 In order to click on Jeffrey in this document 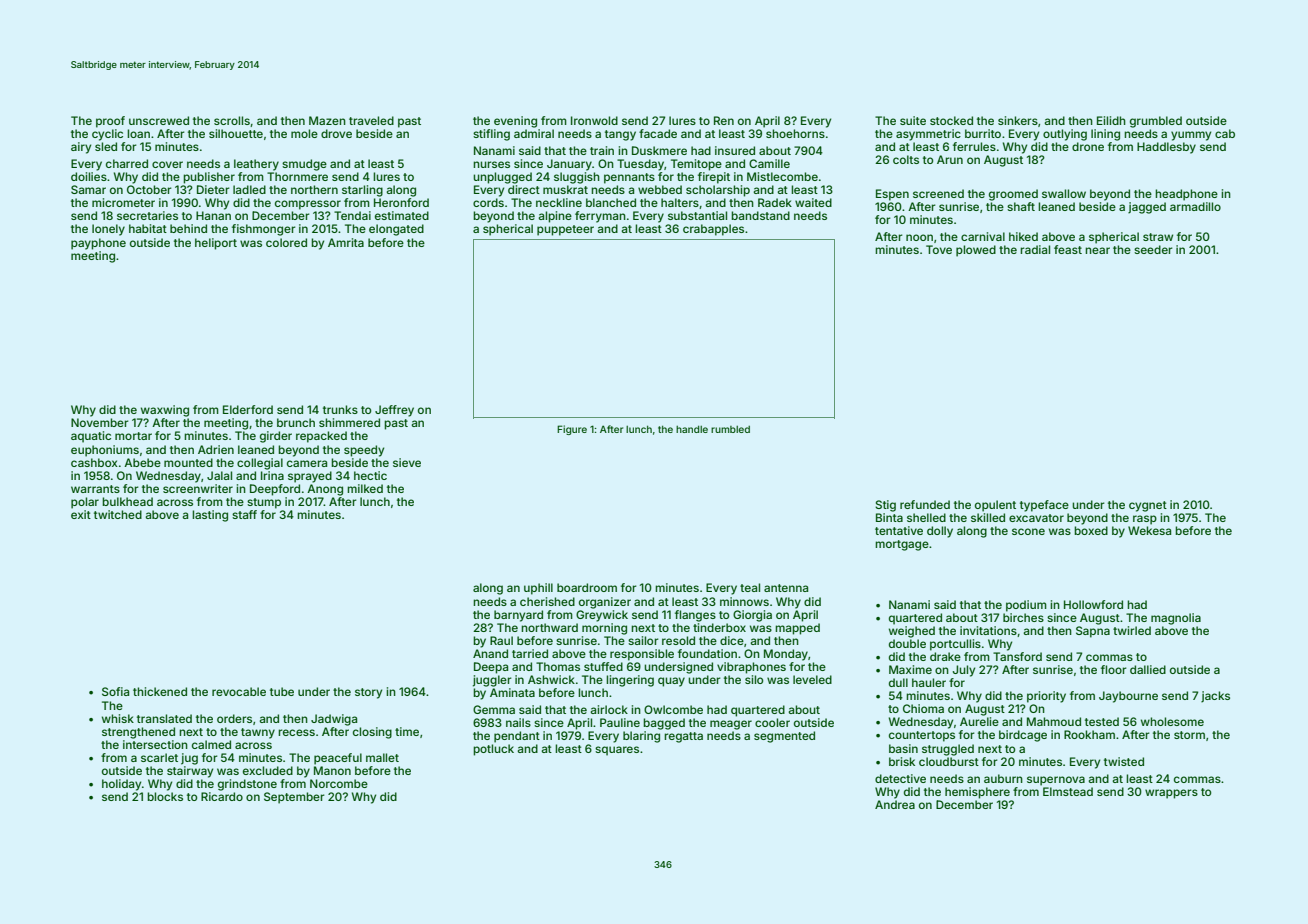, I will do `click(394, 411)`.
